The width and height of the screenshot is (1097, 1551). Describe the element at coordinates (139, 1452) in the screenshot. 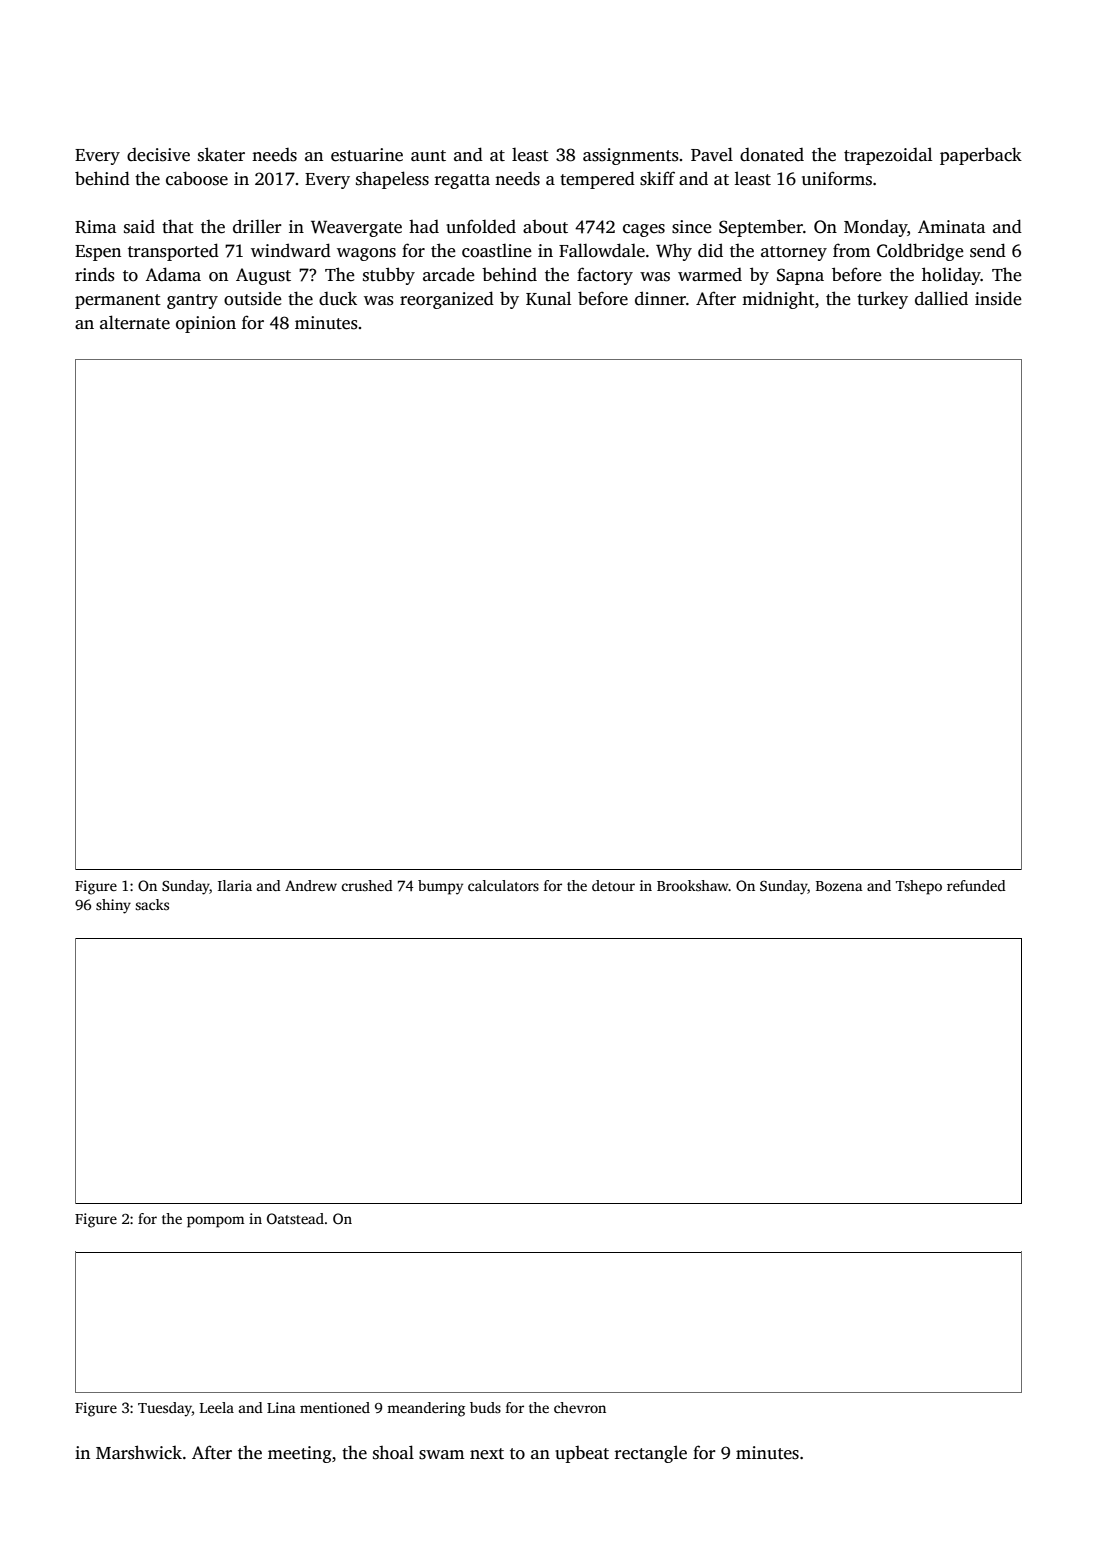

I see `Marshwick` at that location.
